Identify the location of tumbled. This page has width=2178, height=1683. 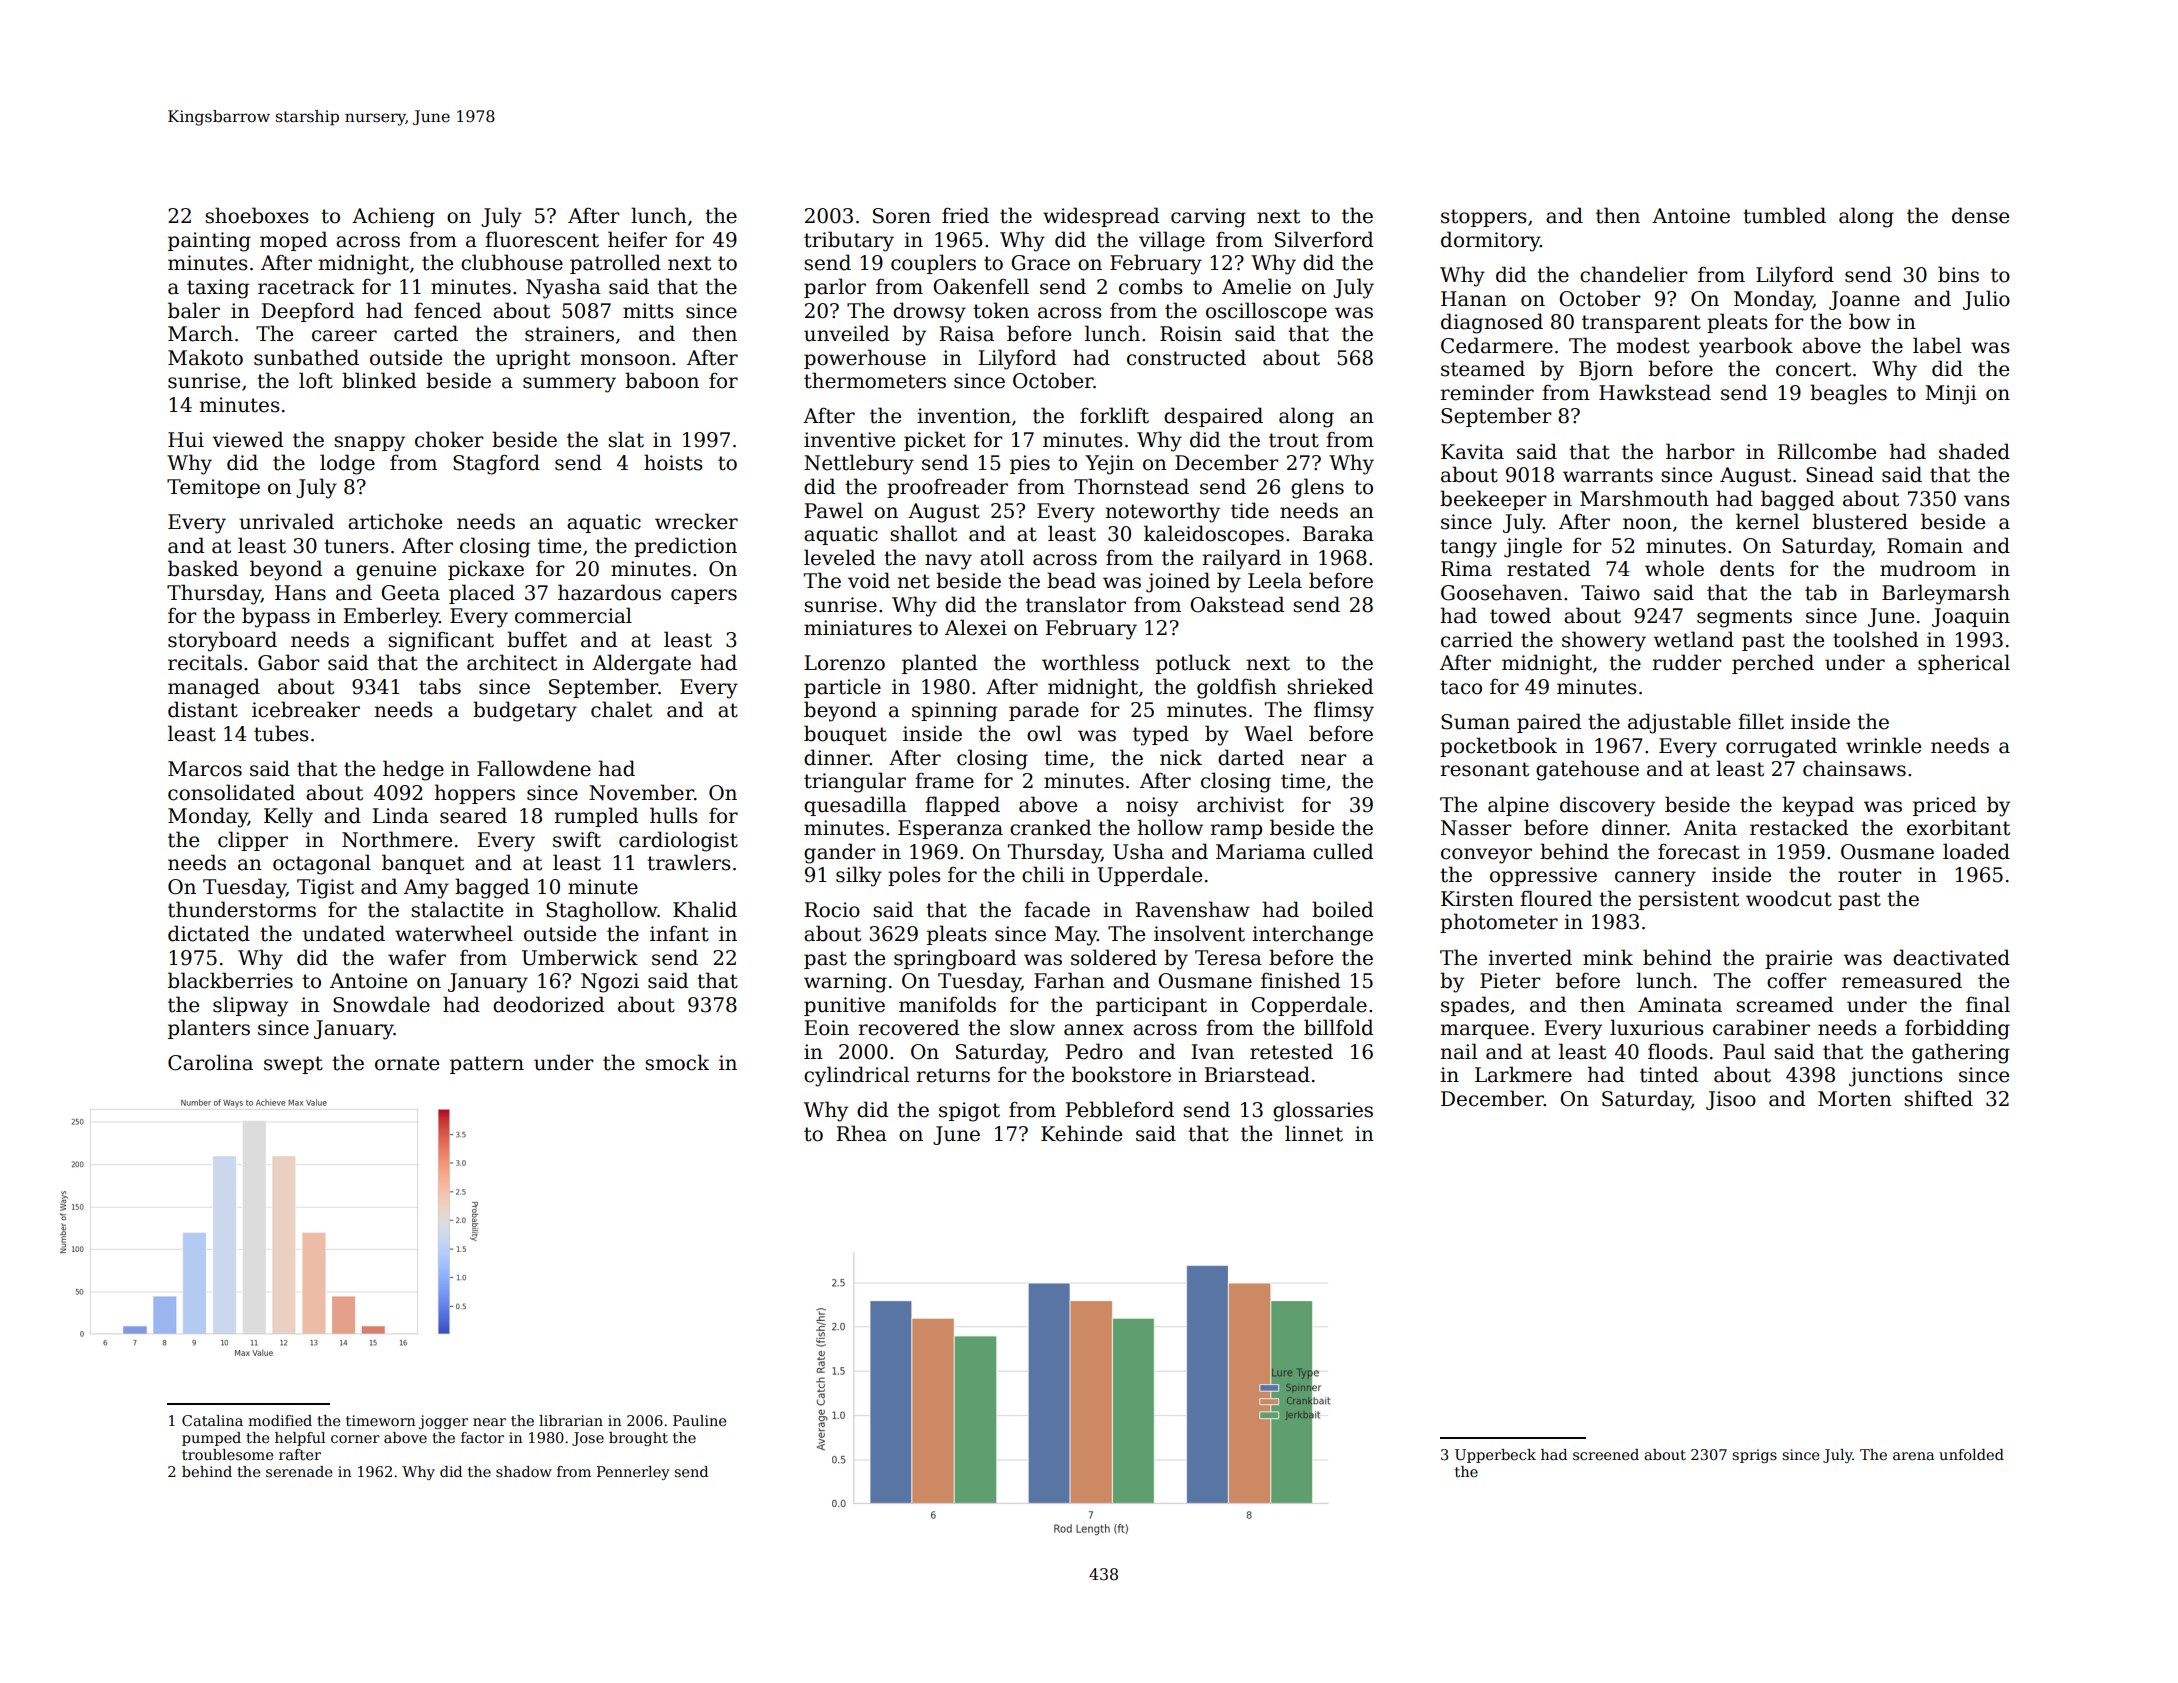
(1784, 215).
